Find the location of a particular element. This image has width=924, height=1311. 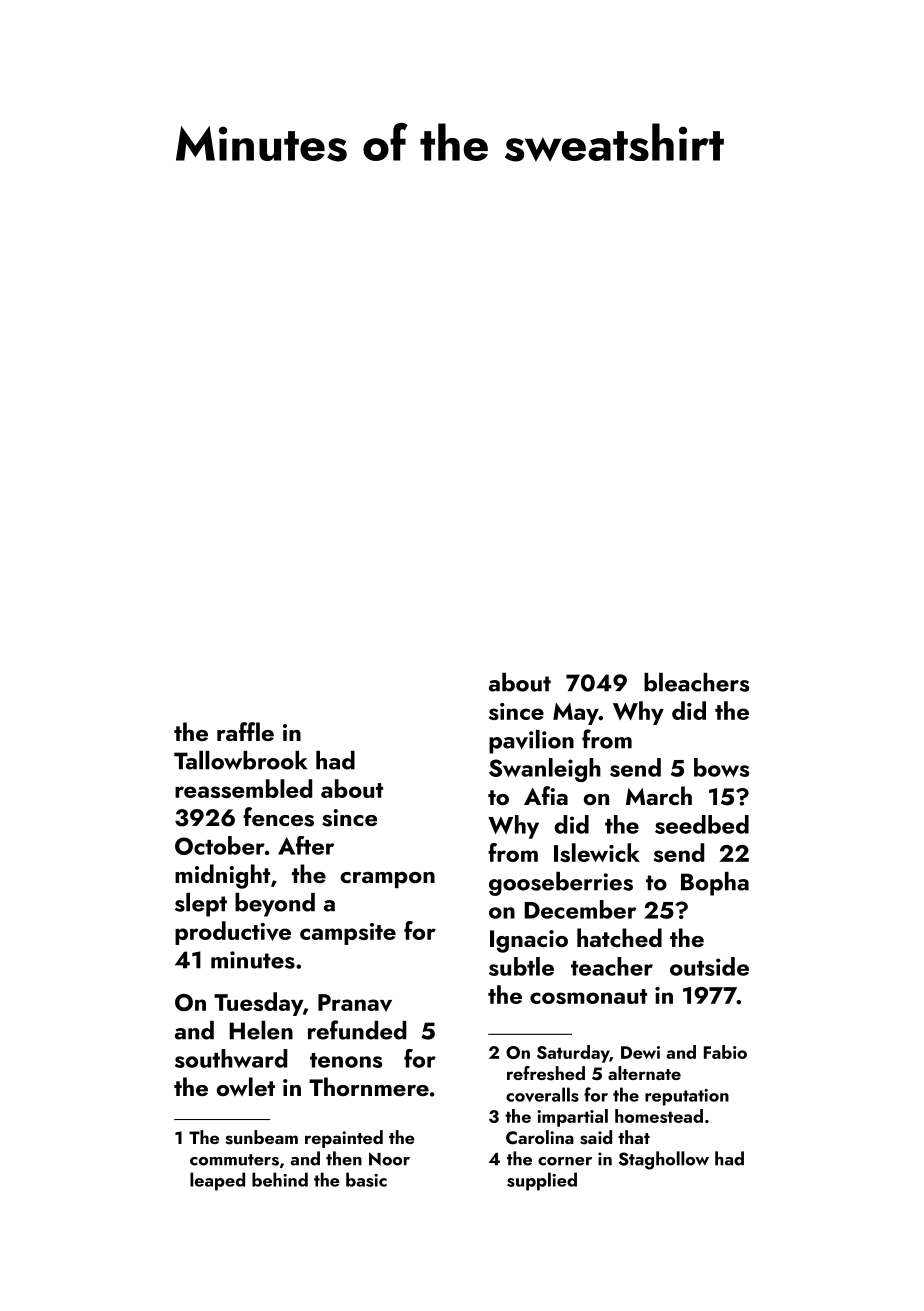

Staghollow is located at coordinates (664, 1160).
